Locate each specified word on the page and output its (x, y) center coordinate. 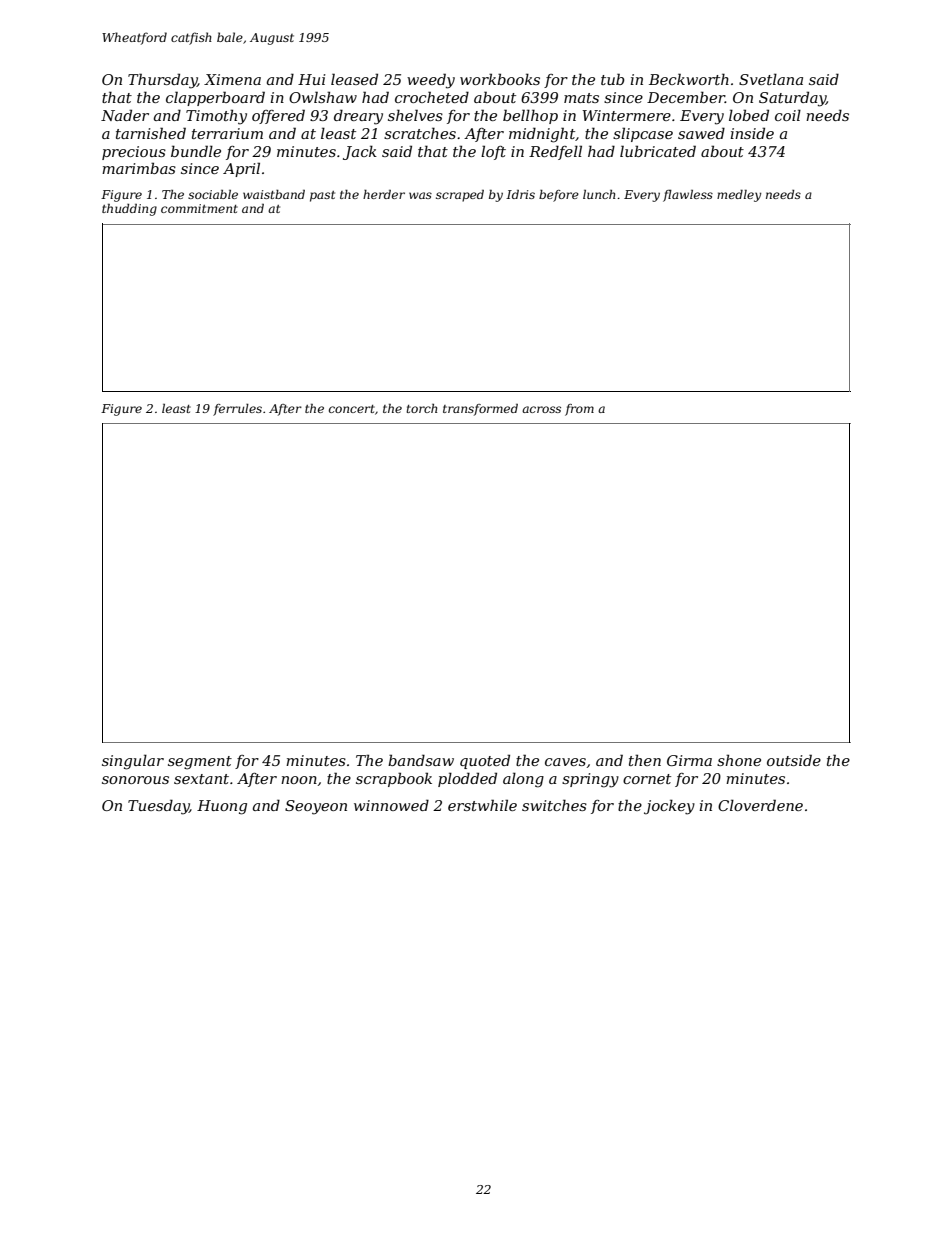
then (645, 760)
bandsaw (421, 760)
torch (421, 408)
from (579, 410)
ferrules (237, 410)
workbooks (500, 79)
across (541, 409)
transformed (480, 410)
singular (133, 762)
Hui (312, 79)
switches (554, 805)
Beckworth (689, 79)
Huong (222, 807)
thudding (129, 210)
